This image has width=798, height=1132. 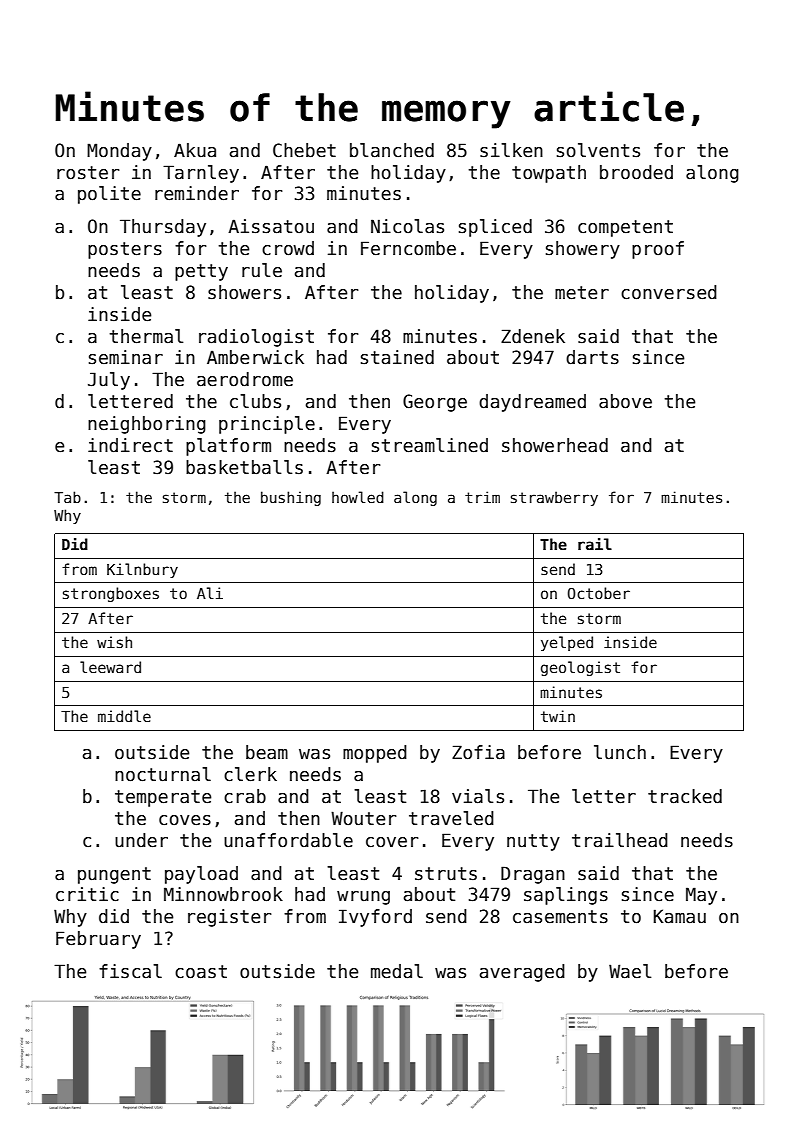 What do you see at coordinates (567, 643) in the image?
I see `yelped` at bounding box center [567, 643].
